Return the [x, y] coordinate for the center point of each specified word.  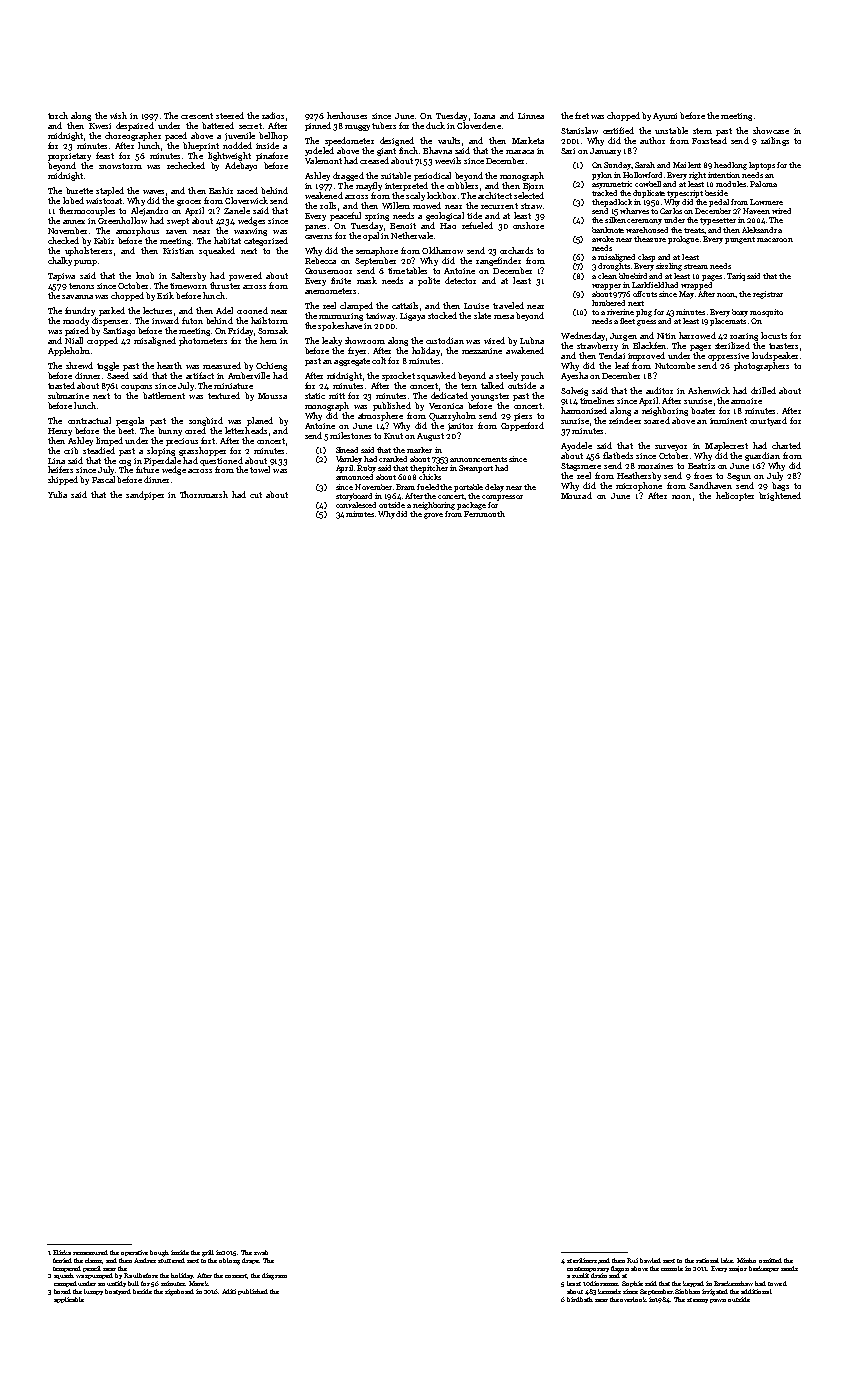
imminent [728, 421]
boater [703, 410]
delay [494, 488]
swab [261, 1252]
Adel [224, 310]
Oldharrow [442, 250]
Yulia [57, 494]
